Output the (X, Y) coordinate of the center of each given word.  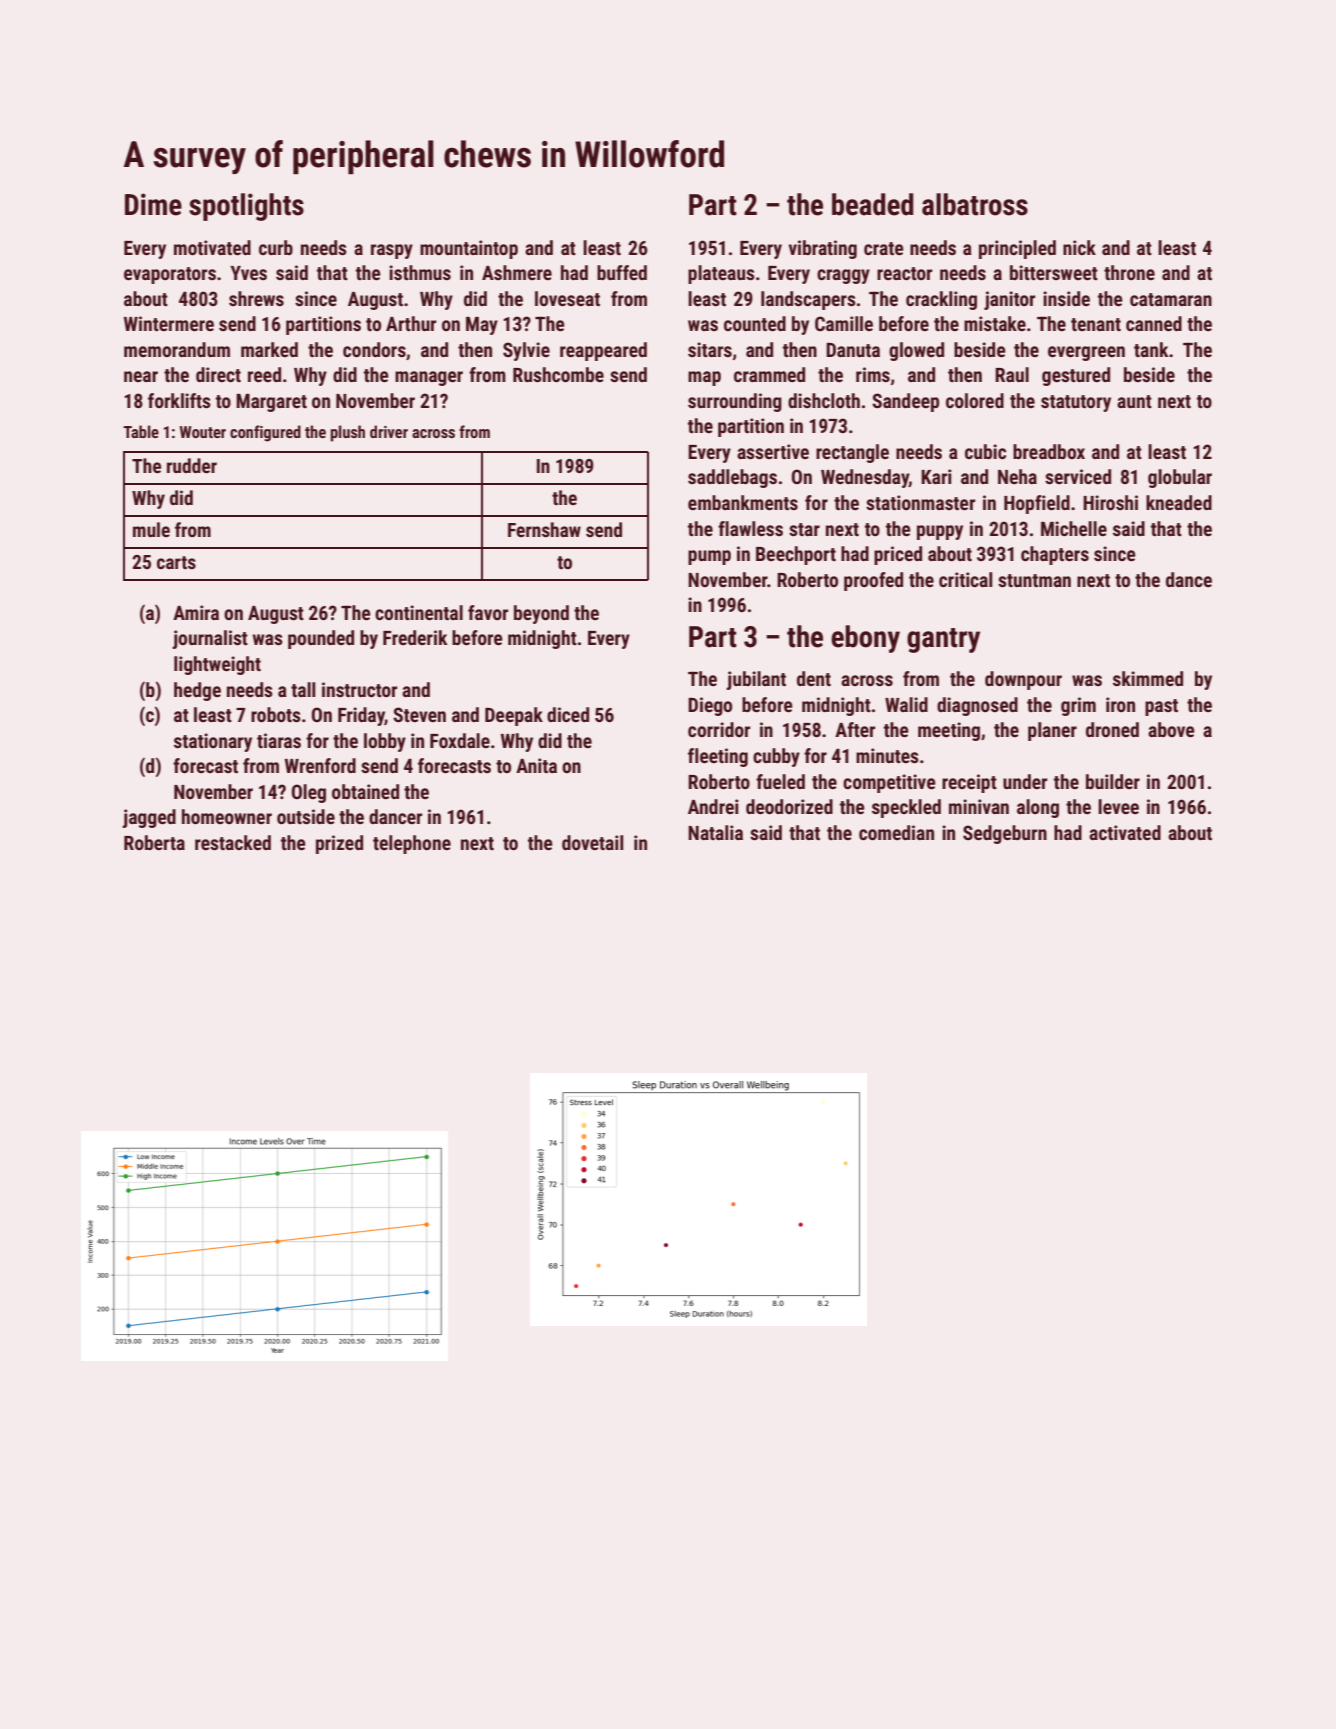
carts (176, 562)
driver (389, 431)
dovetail (593, 842)
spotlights (246, 207)
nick (1079, 247)
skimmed (1148, 678)
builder (1113, 781)
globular (1180, 478)
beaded (873, 204)
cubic (985, 451)
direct (218, 374)
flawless (750, 528)
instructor (359, 689)
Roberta (154, 842)
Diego (710, 706)
